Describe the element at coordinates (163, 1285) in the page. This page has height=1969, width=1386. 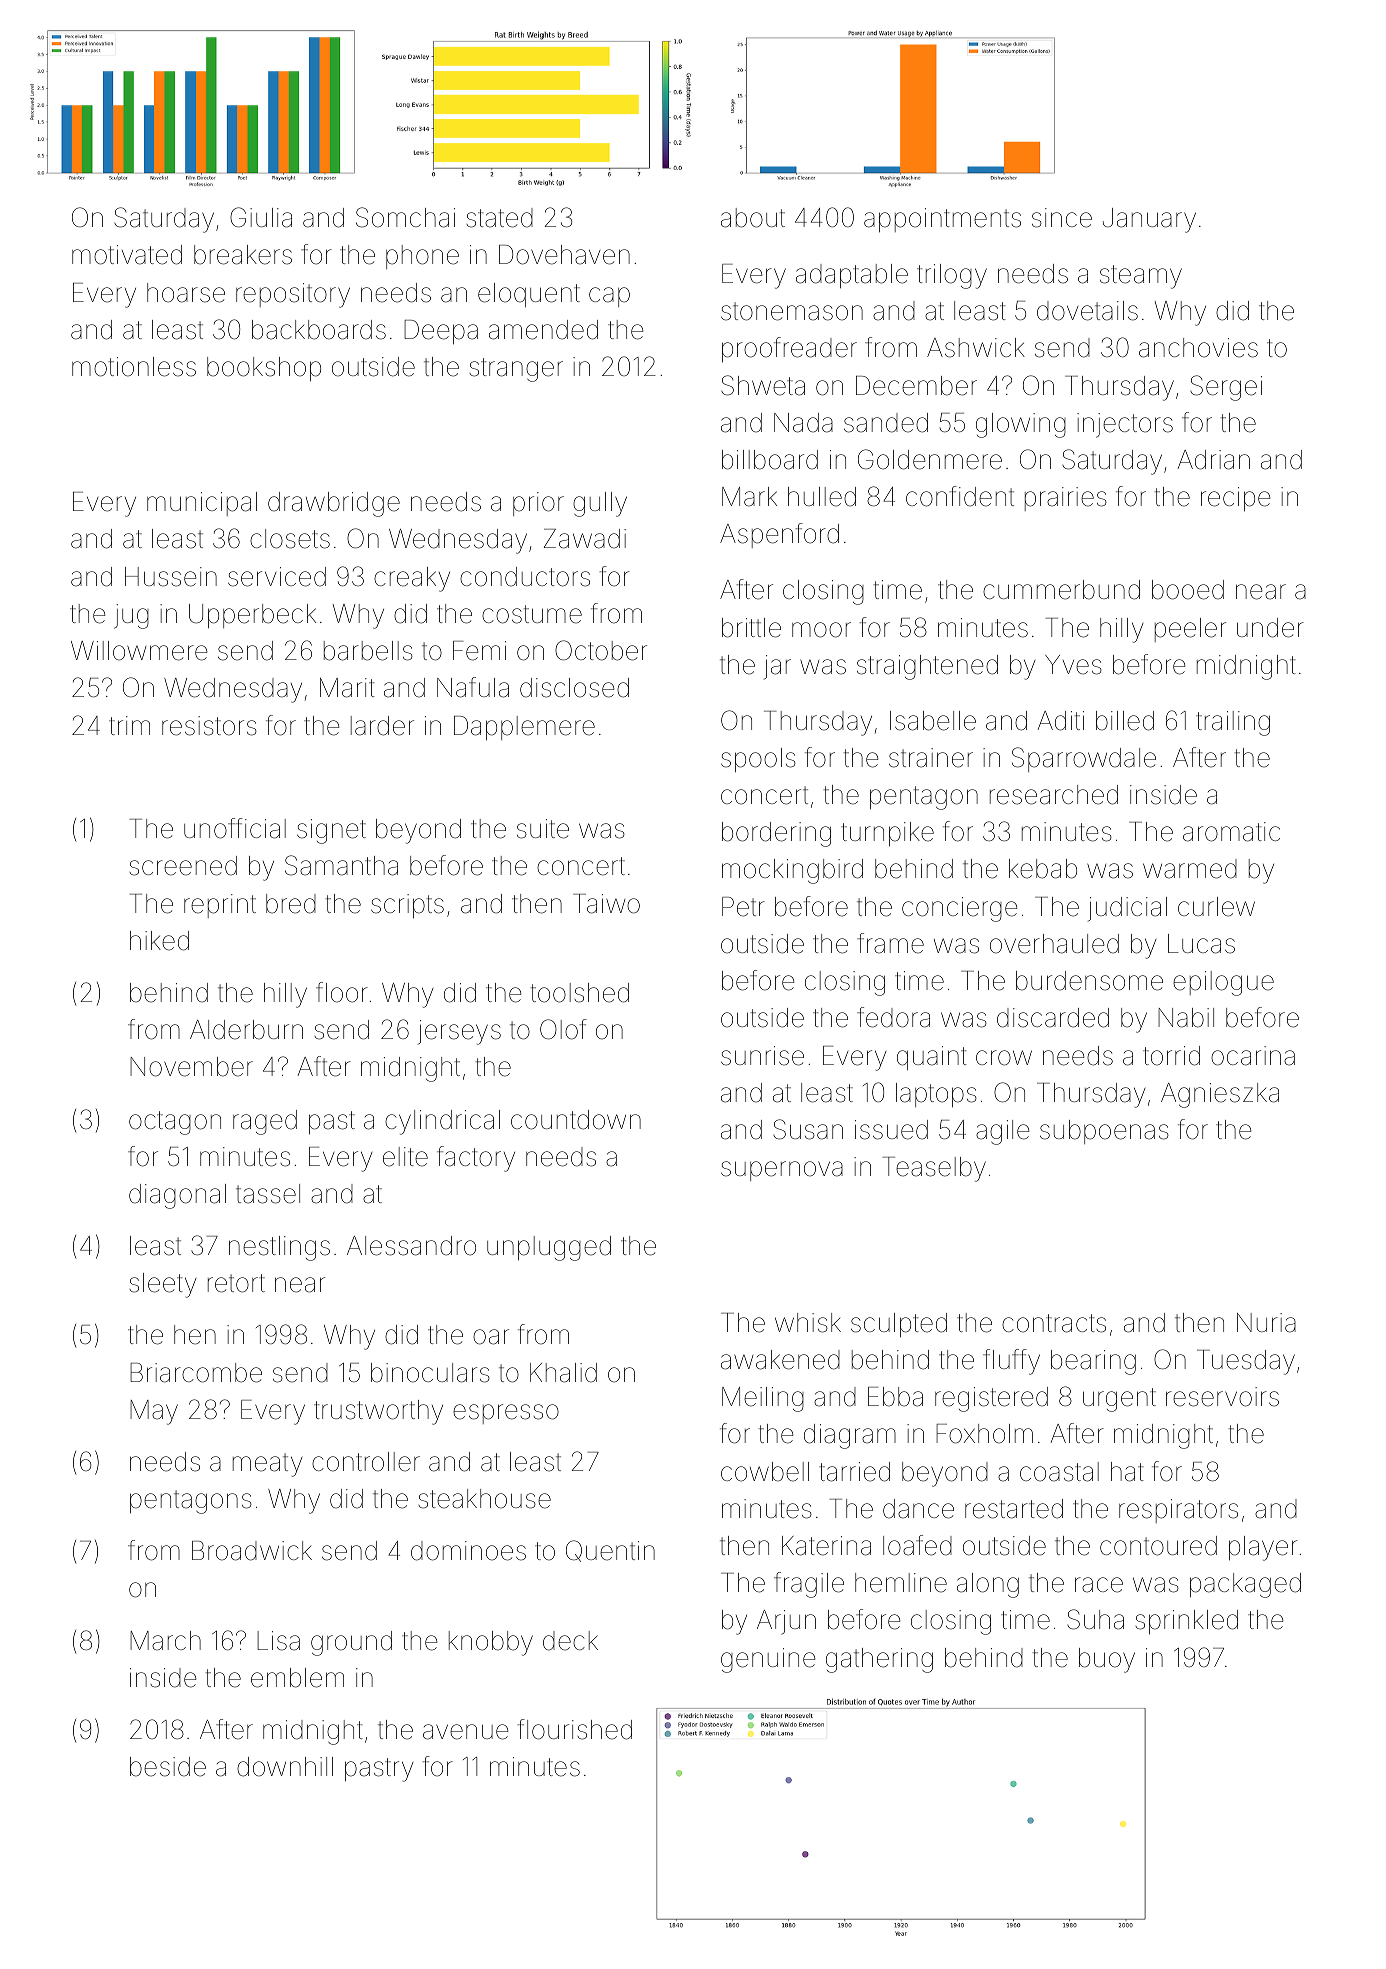
I see `sleety` at that location.
